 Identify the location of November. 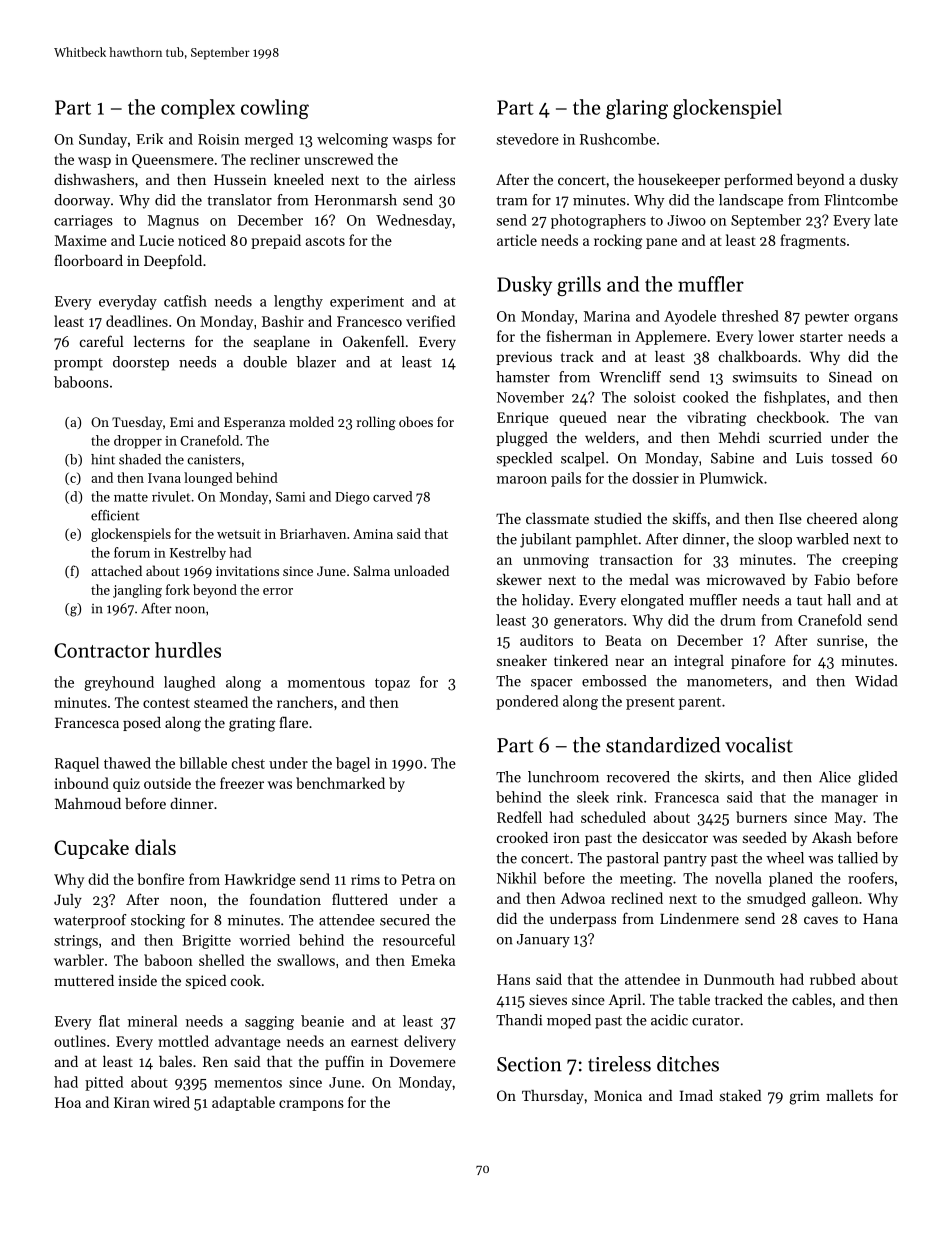
(530, 397).
